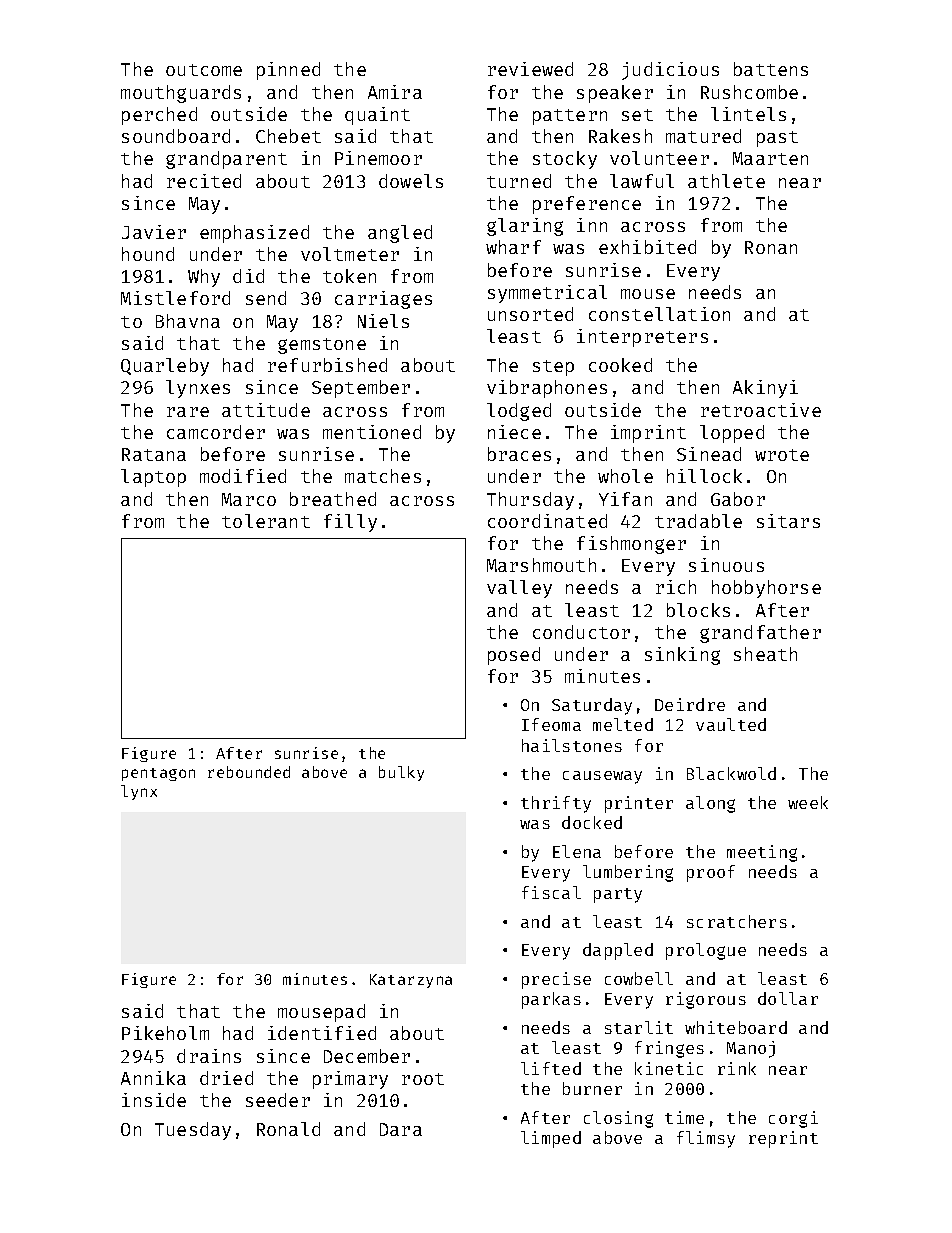  What do you see at coordinates (530, 69) in the screenshot?
I see `reviewed` at bounding box center [530, 69].
